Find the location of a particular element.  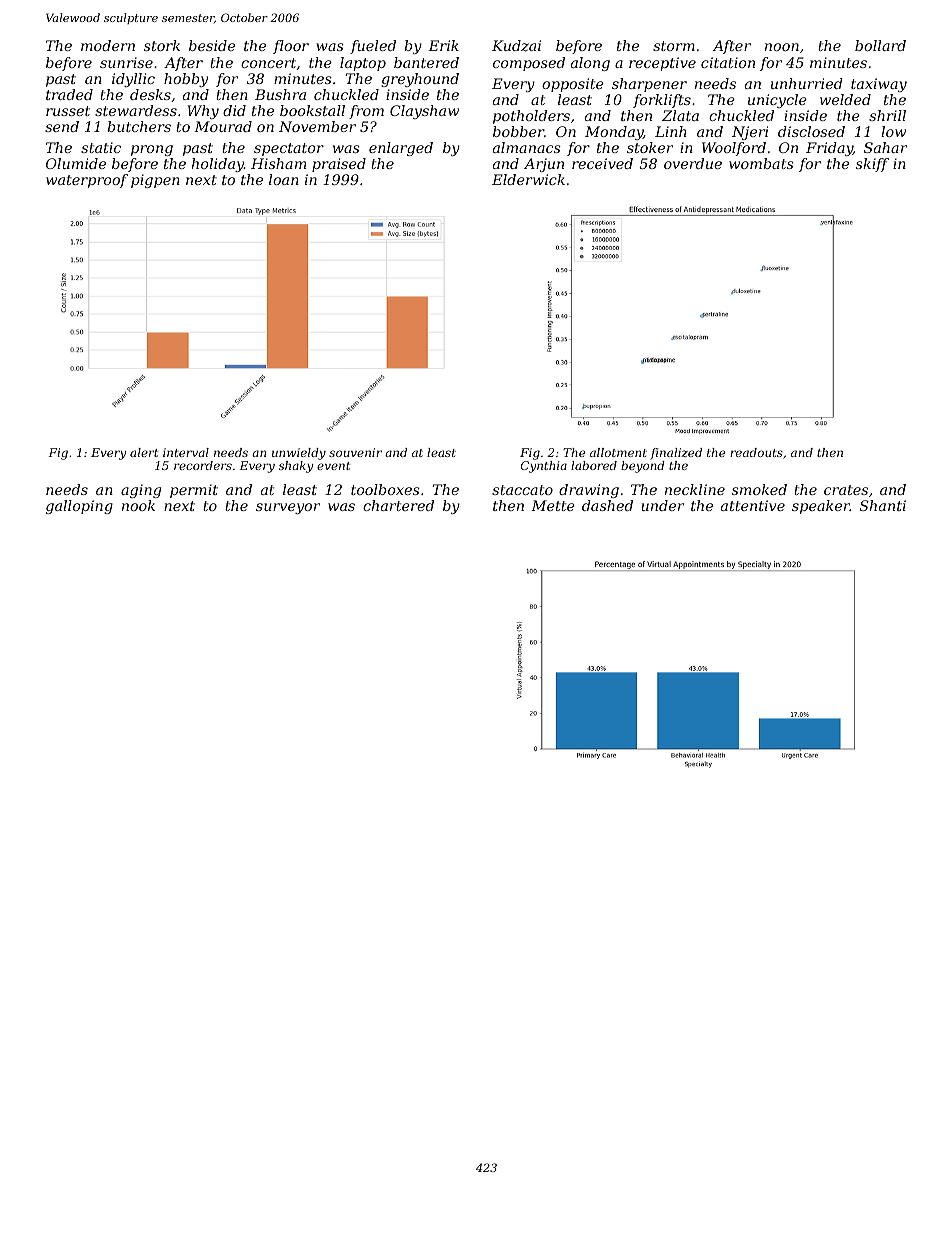

waterproof is located at coordinates (87, 181).
